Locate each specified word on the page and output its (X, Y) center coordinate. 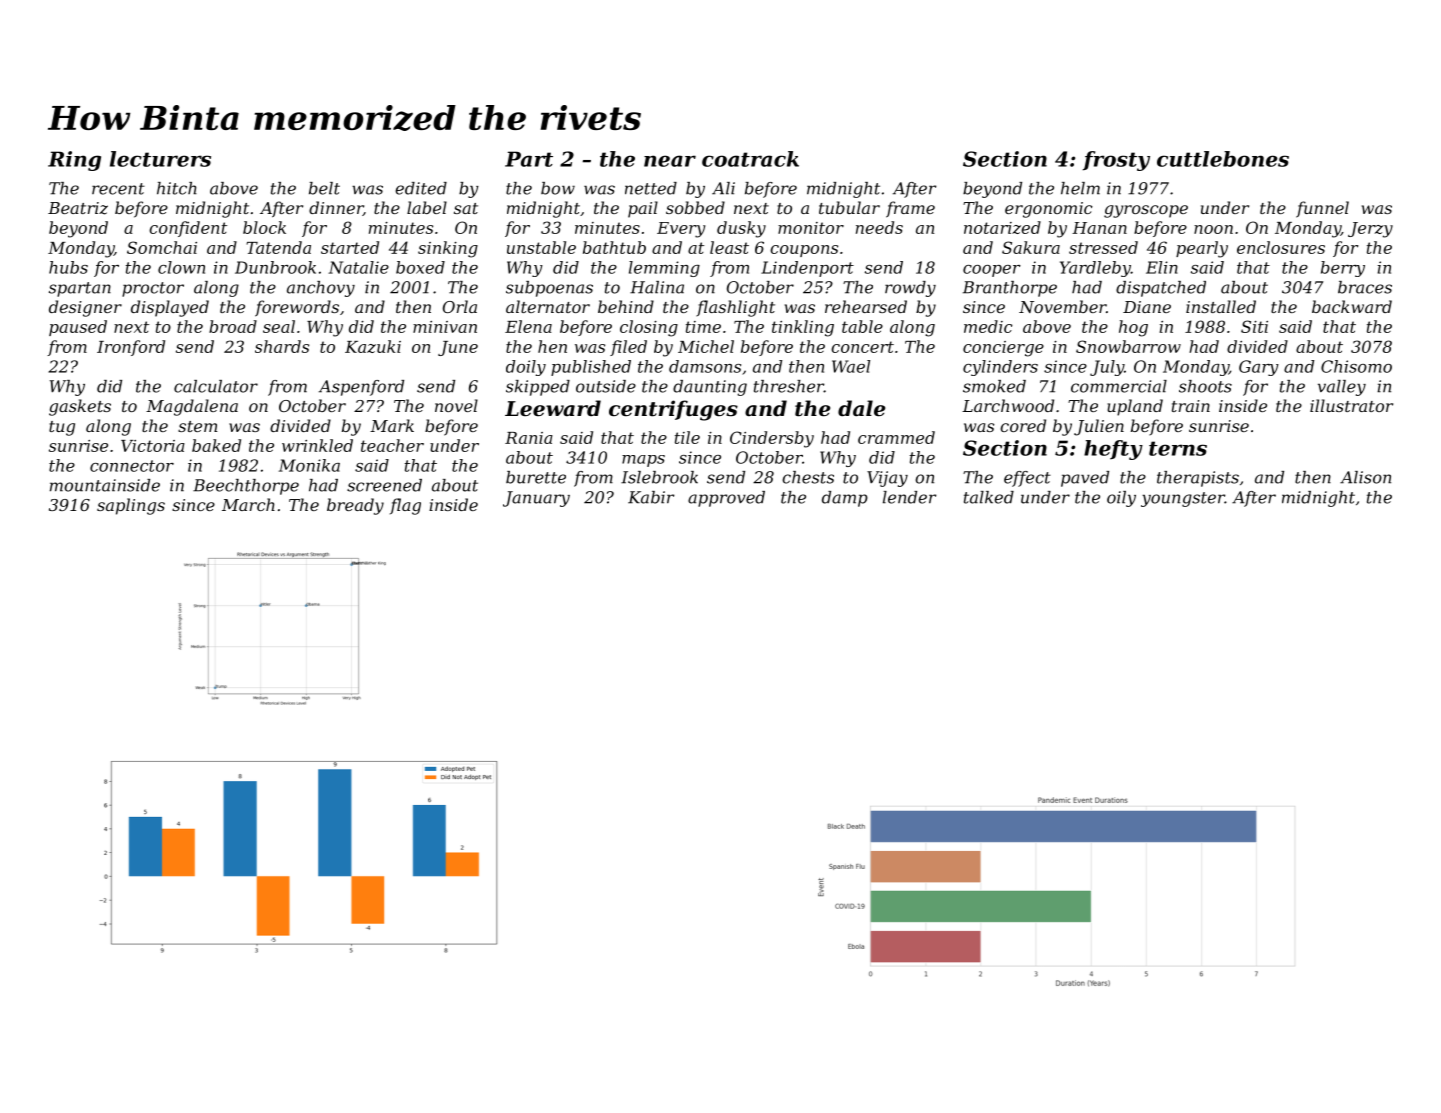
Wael (851, 366)
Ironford (131, 348)
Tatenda (278, 247)
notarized (1002, 227)
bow (558, 188)
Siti (1254, 326)
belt (324, 188)
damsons (705, 366)
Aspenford (361, 388)
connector (132, 466)
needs (879, 227)
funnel (1322, 209)
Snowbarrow (1128, 346)
